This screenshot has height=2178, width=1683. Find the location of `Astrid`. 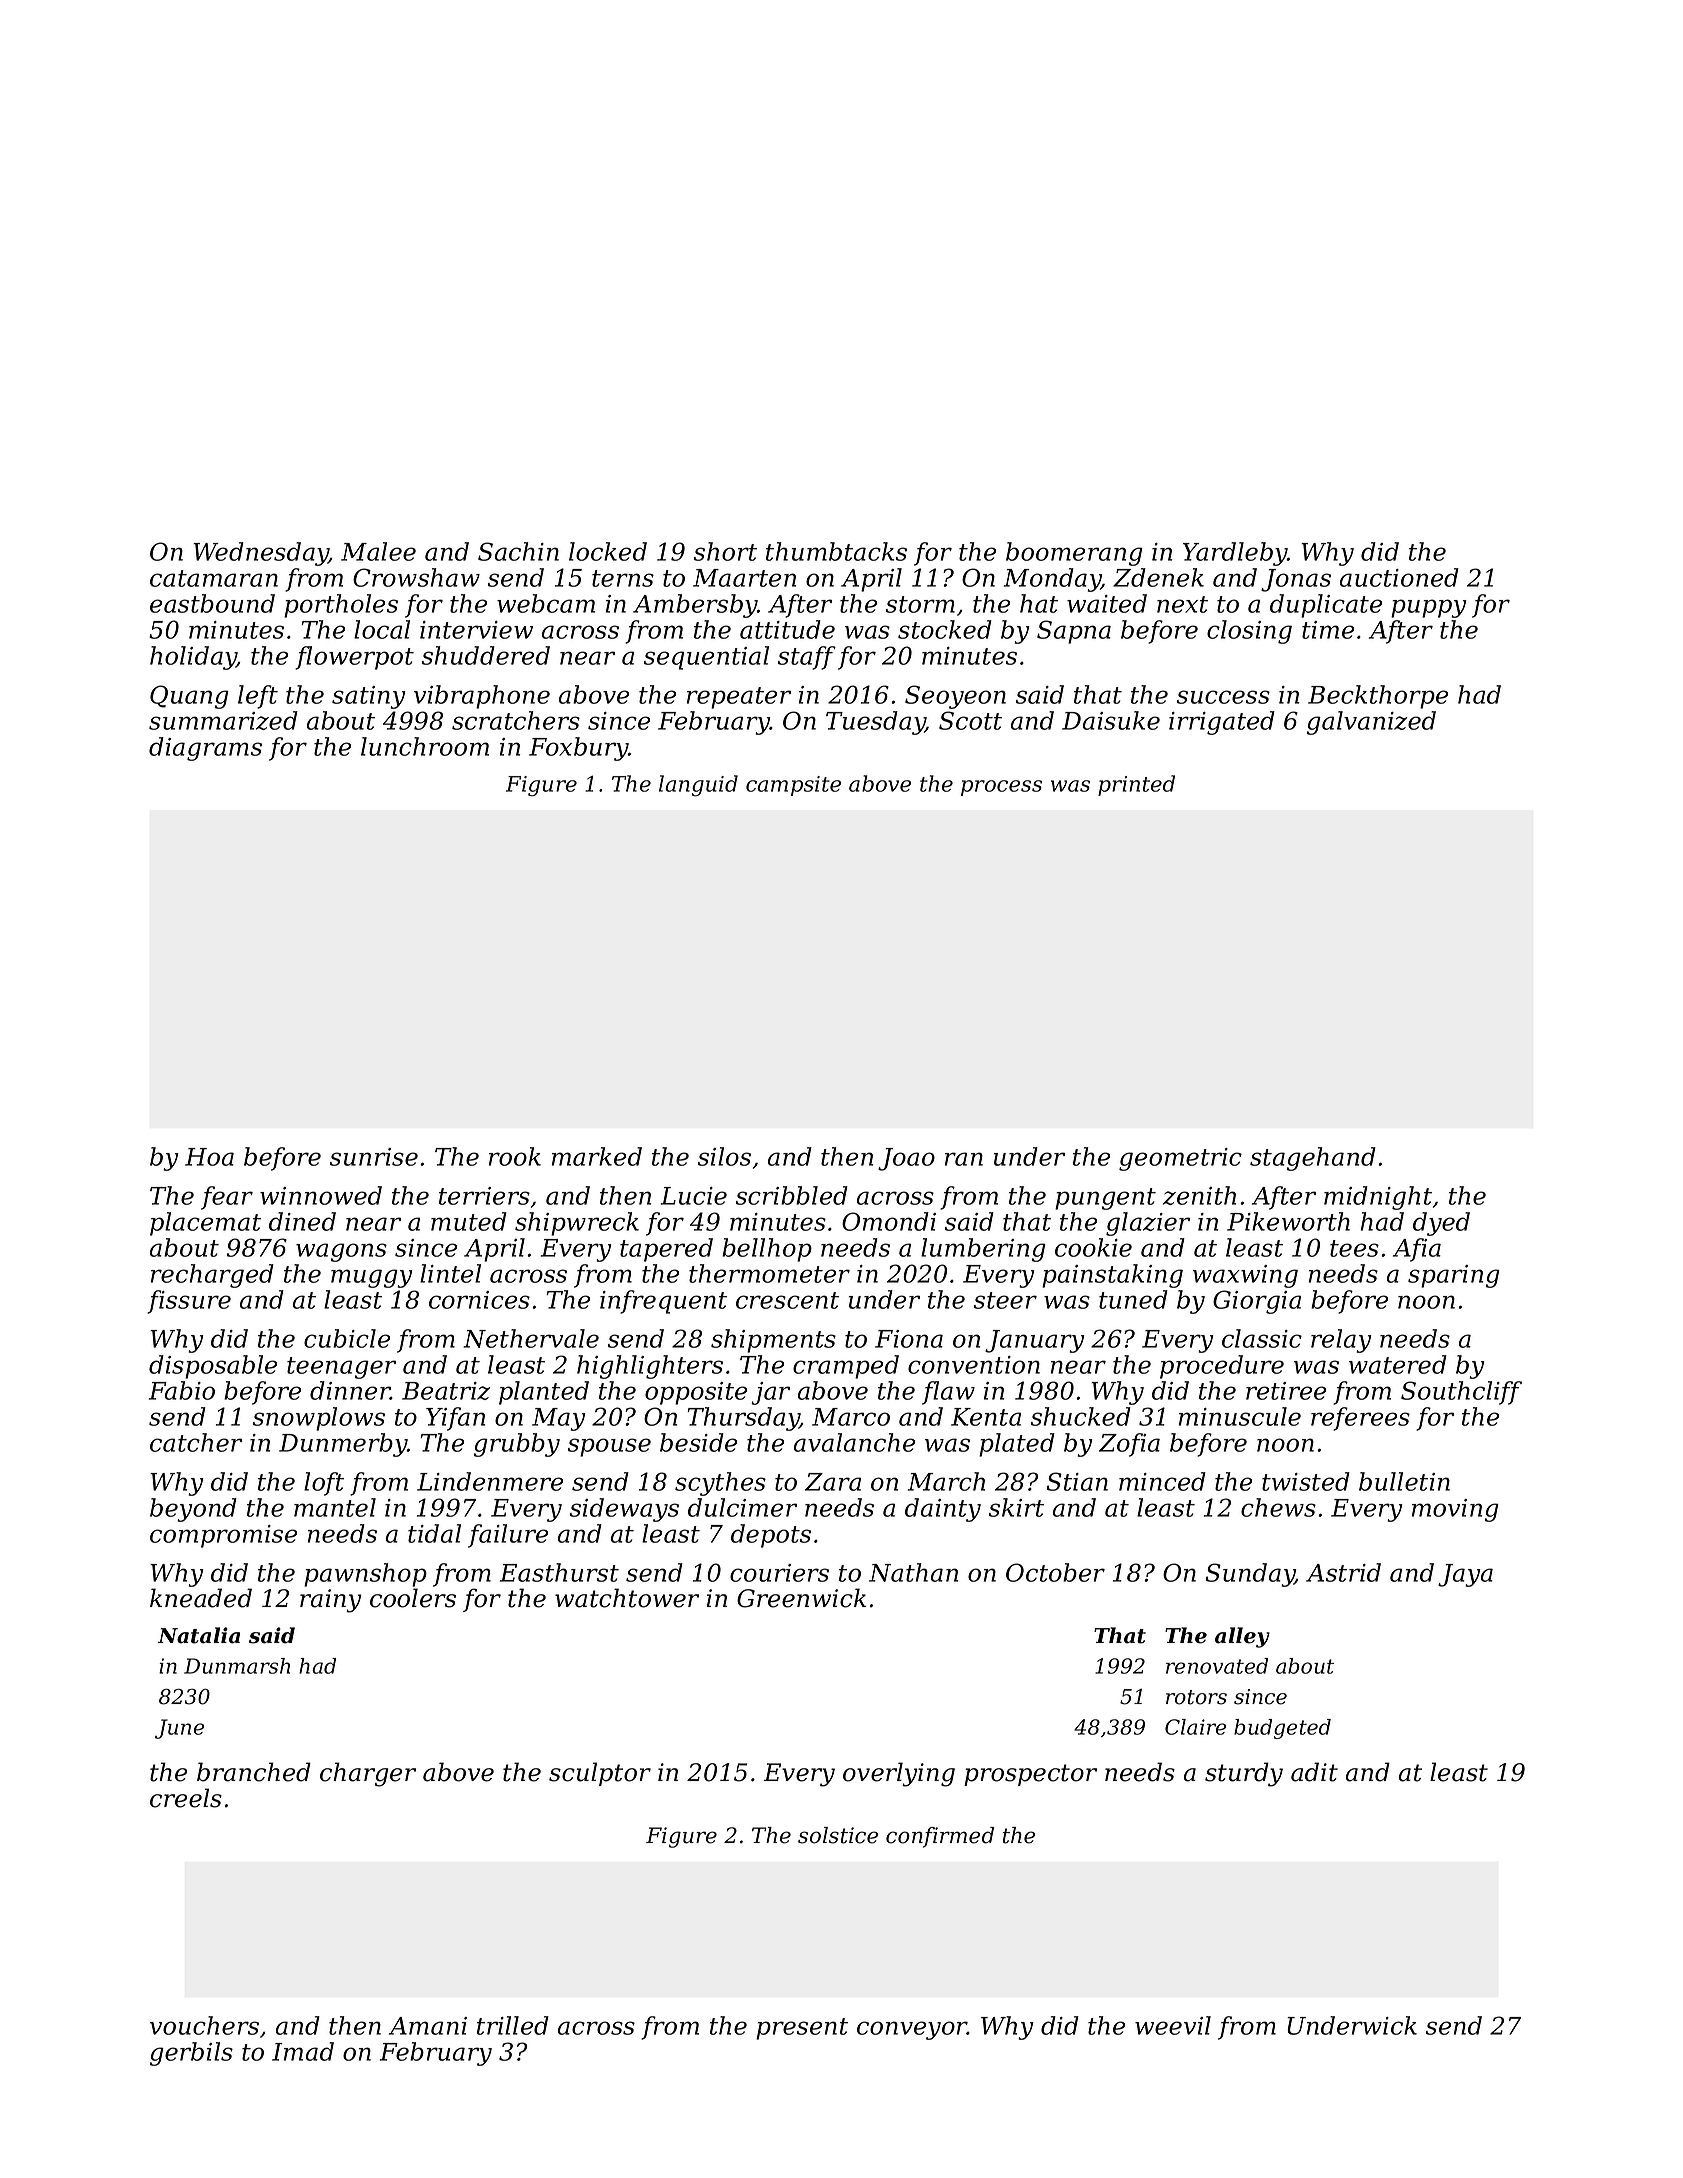

Astrid is located at coordinates (1343, 1572).
